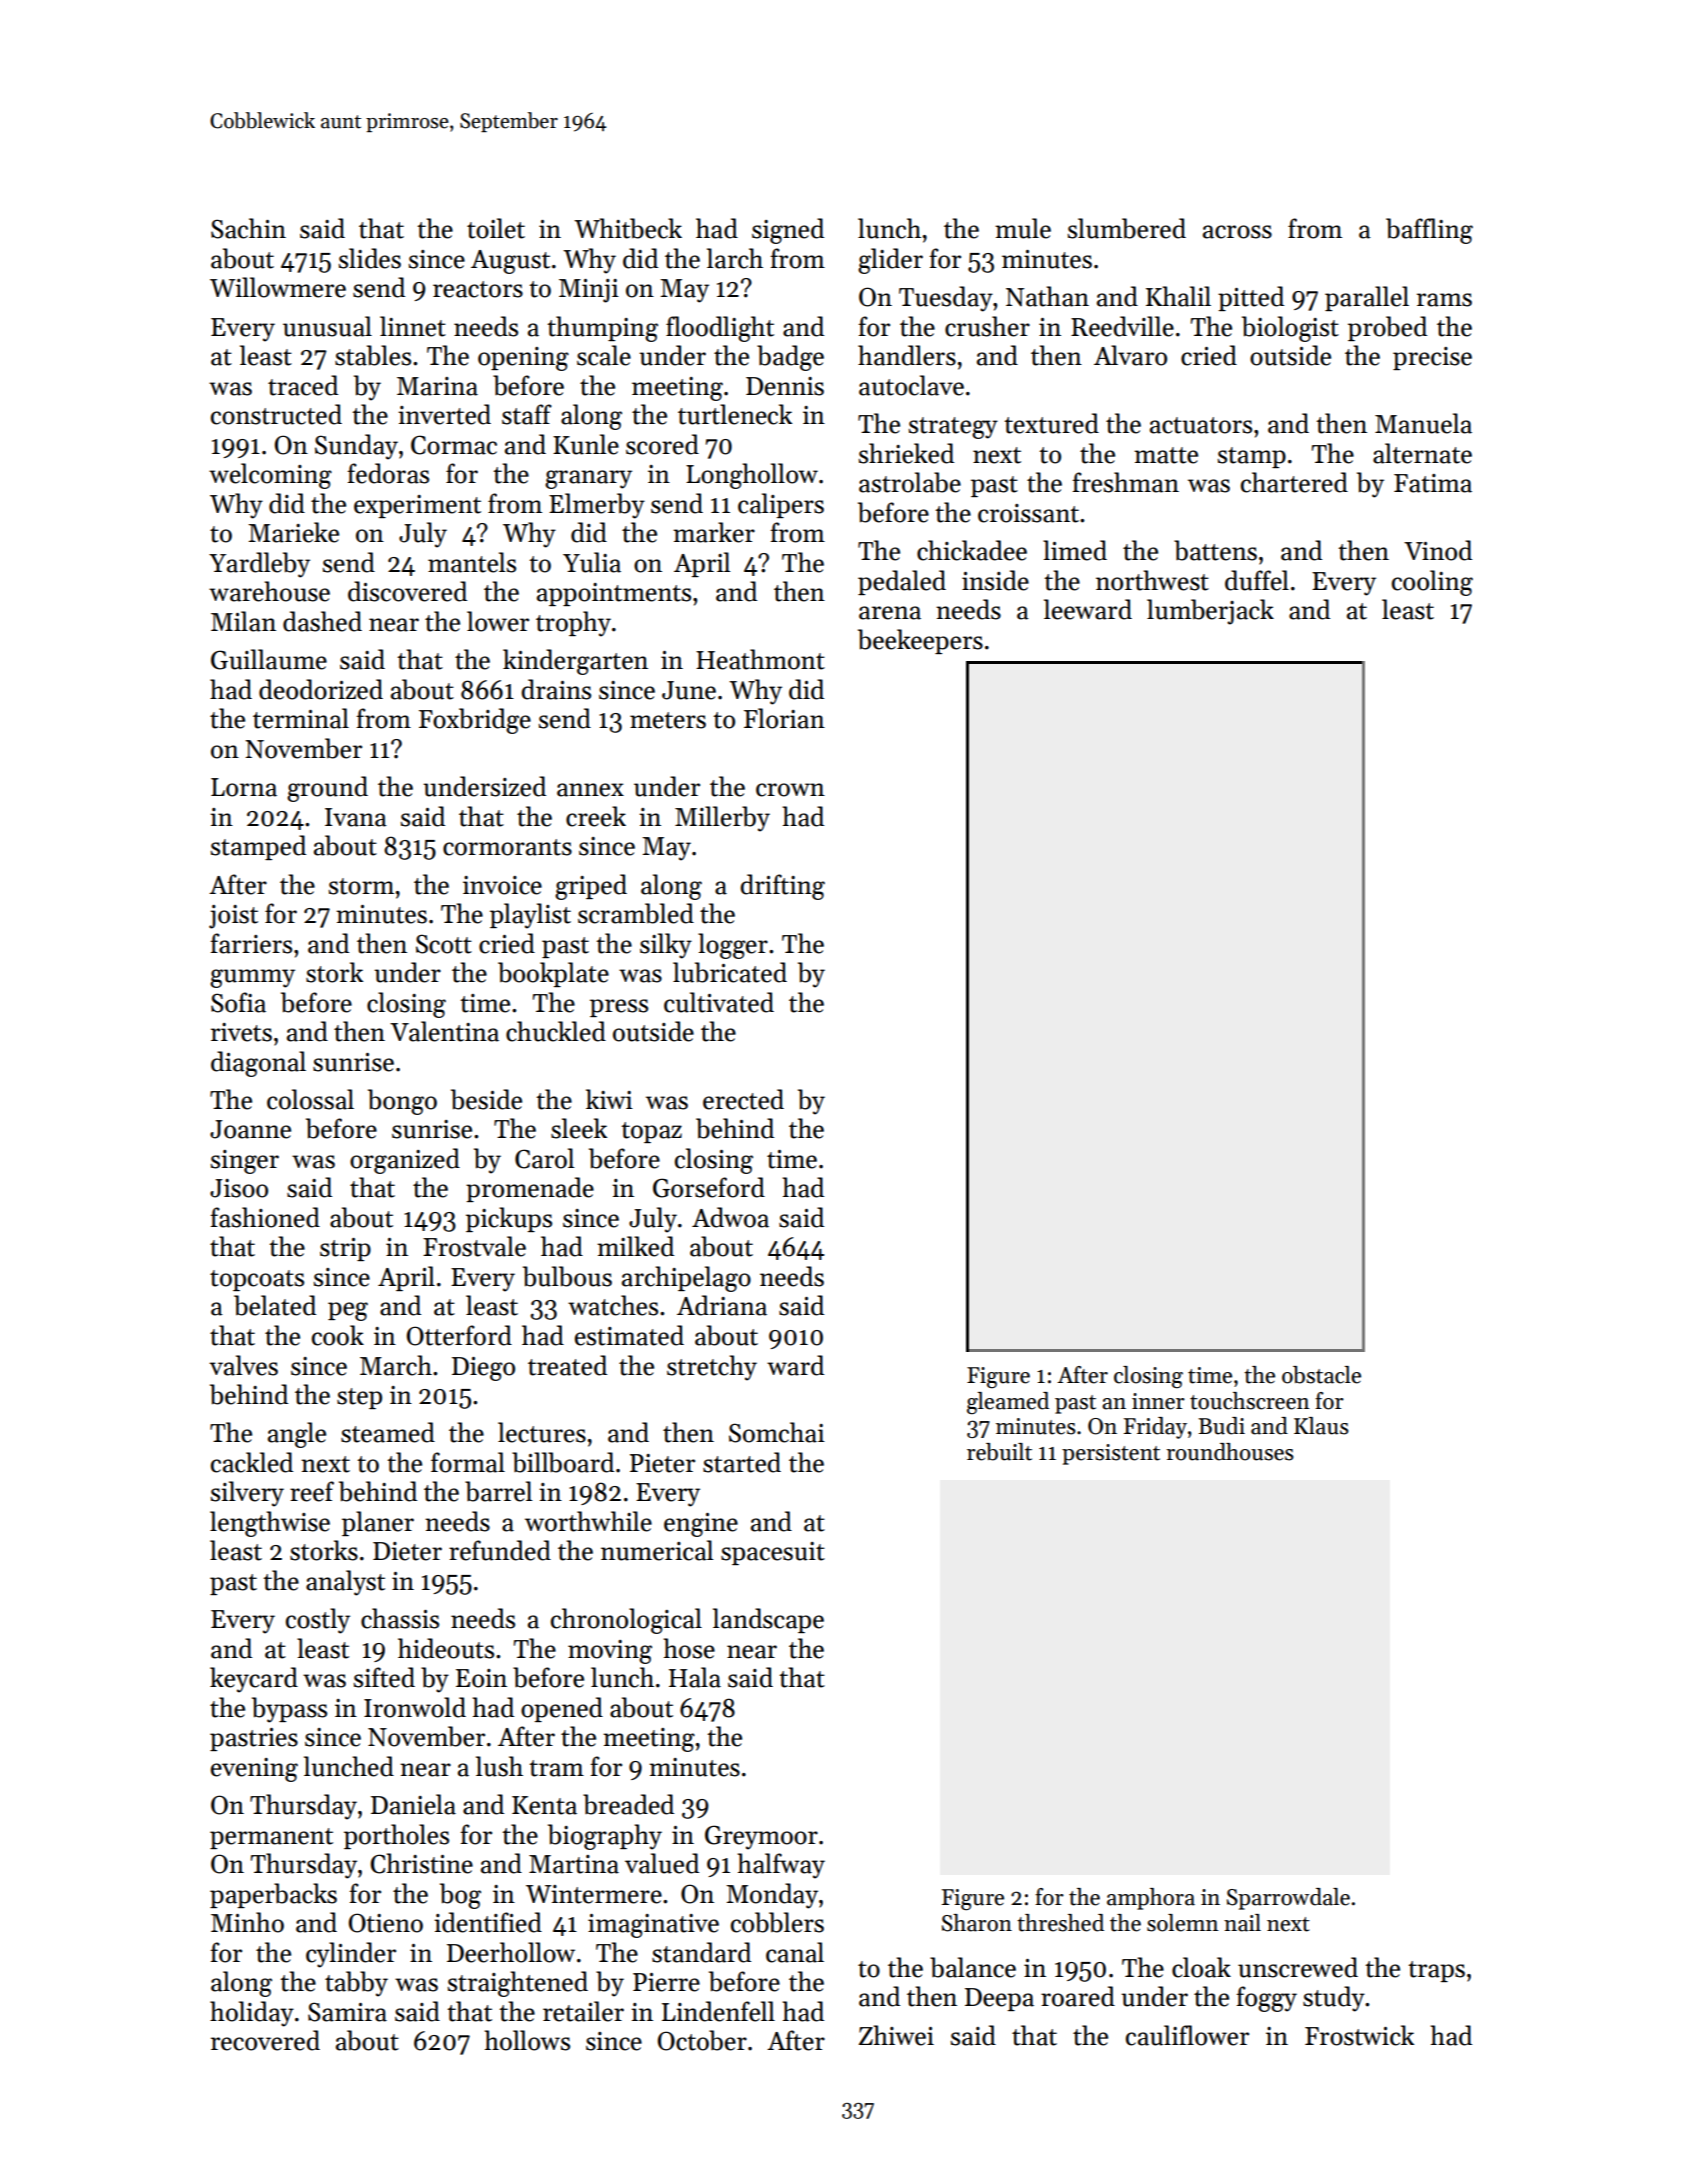 The height and width of the screenshot is (2178, 1683). I want to click on evening, so click(254, 1770).
